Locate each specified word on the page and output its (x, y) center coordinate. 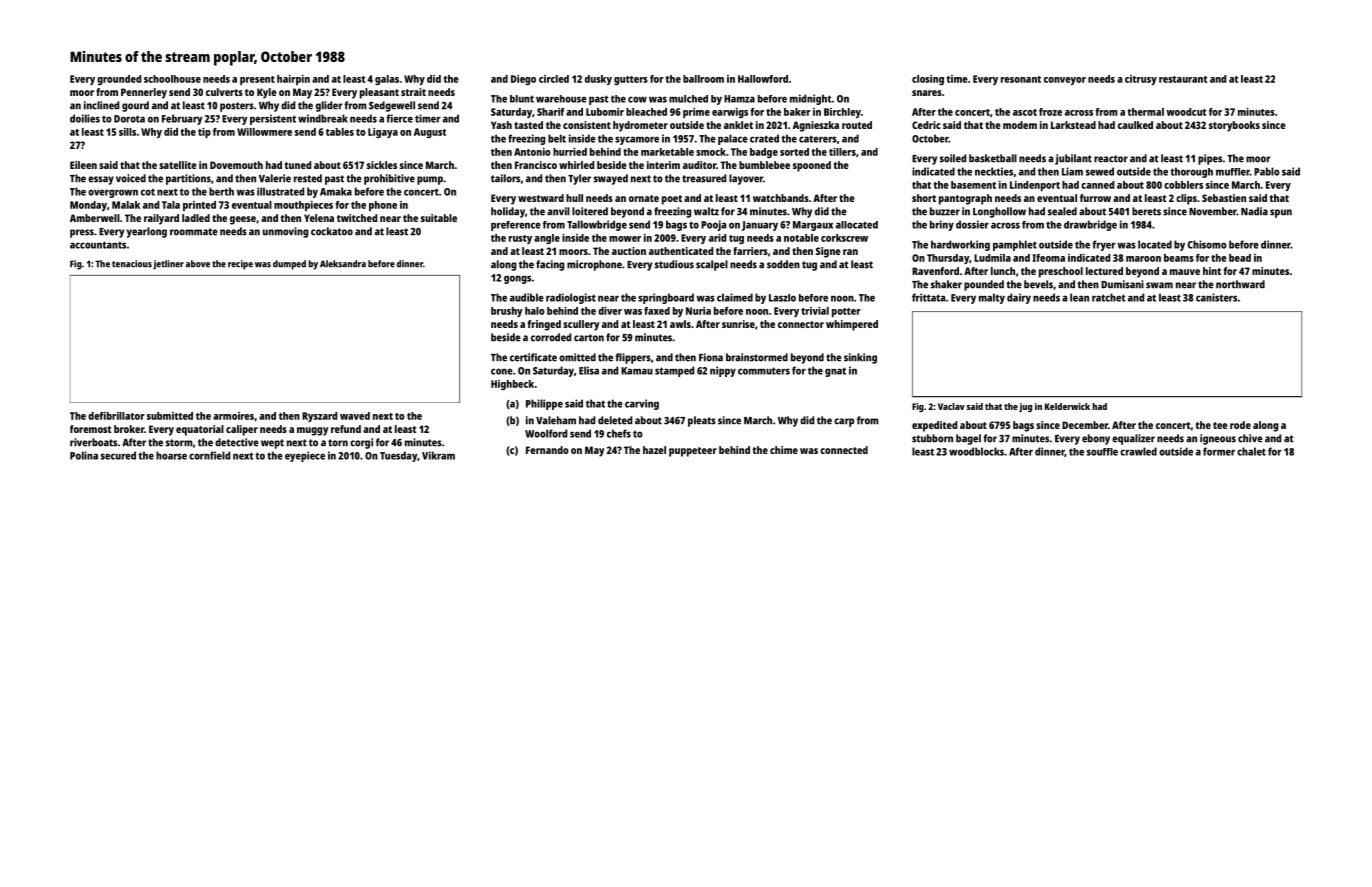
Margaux (813, 226)
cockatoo (332, 231)
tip (204, 133)
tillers (842, 152)
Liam (1072, 171)
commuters (764, 371)
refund (346, 429)
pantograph (965, 199)
